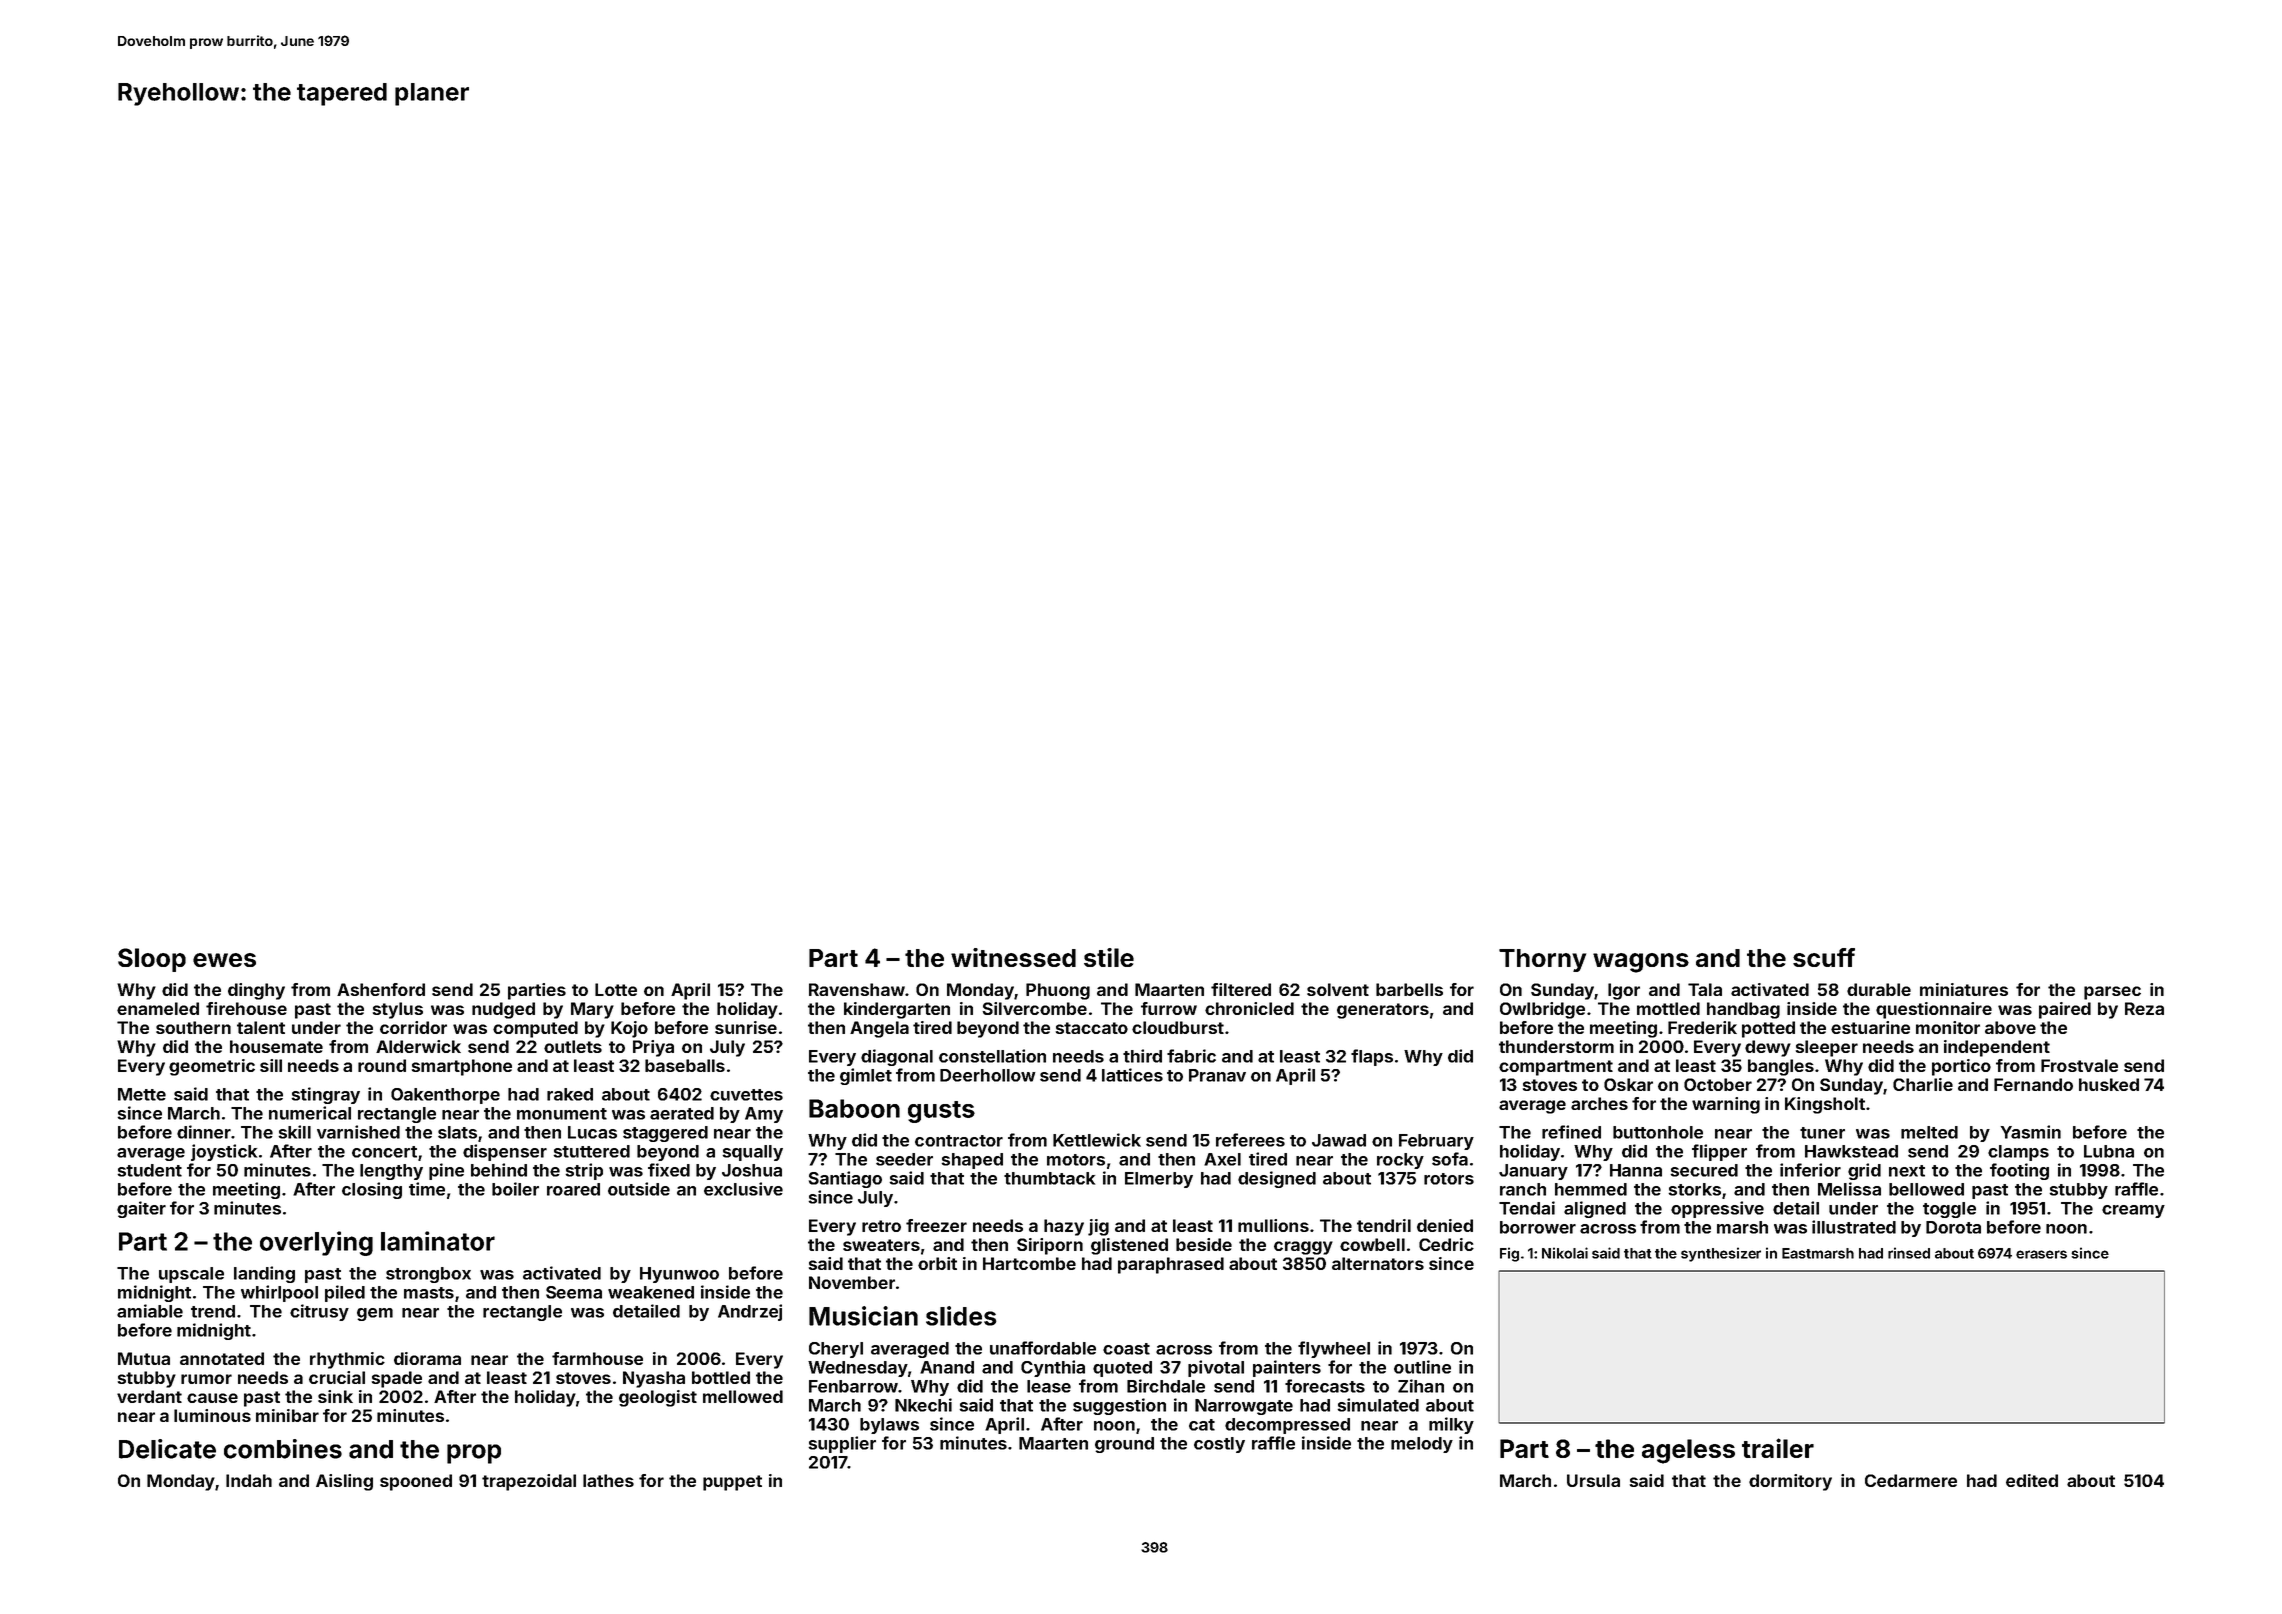  I want to click on unaffordable, so click(1043, 1348).
